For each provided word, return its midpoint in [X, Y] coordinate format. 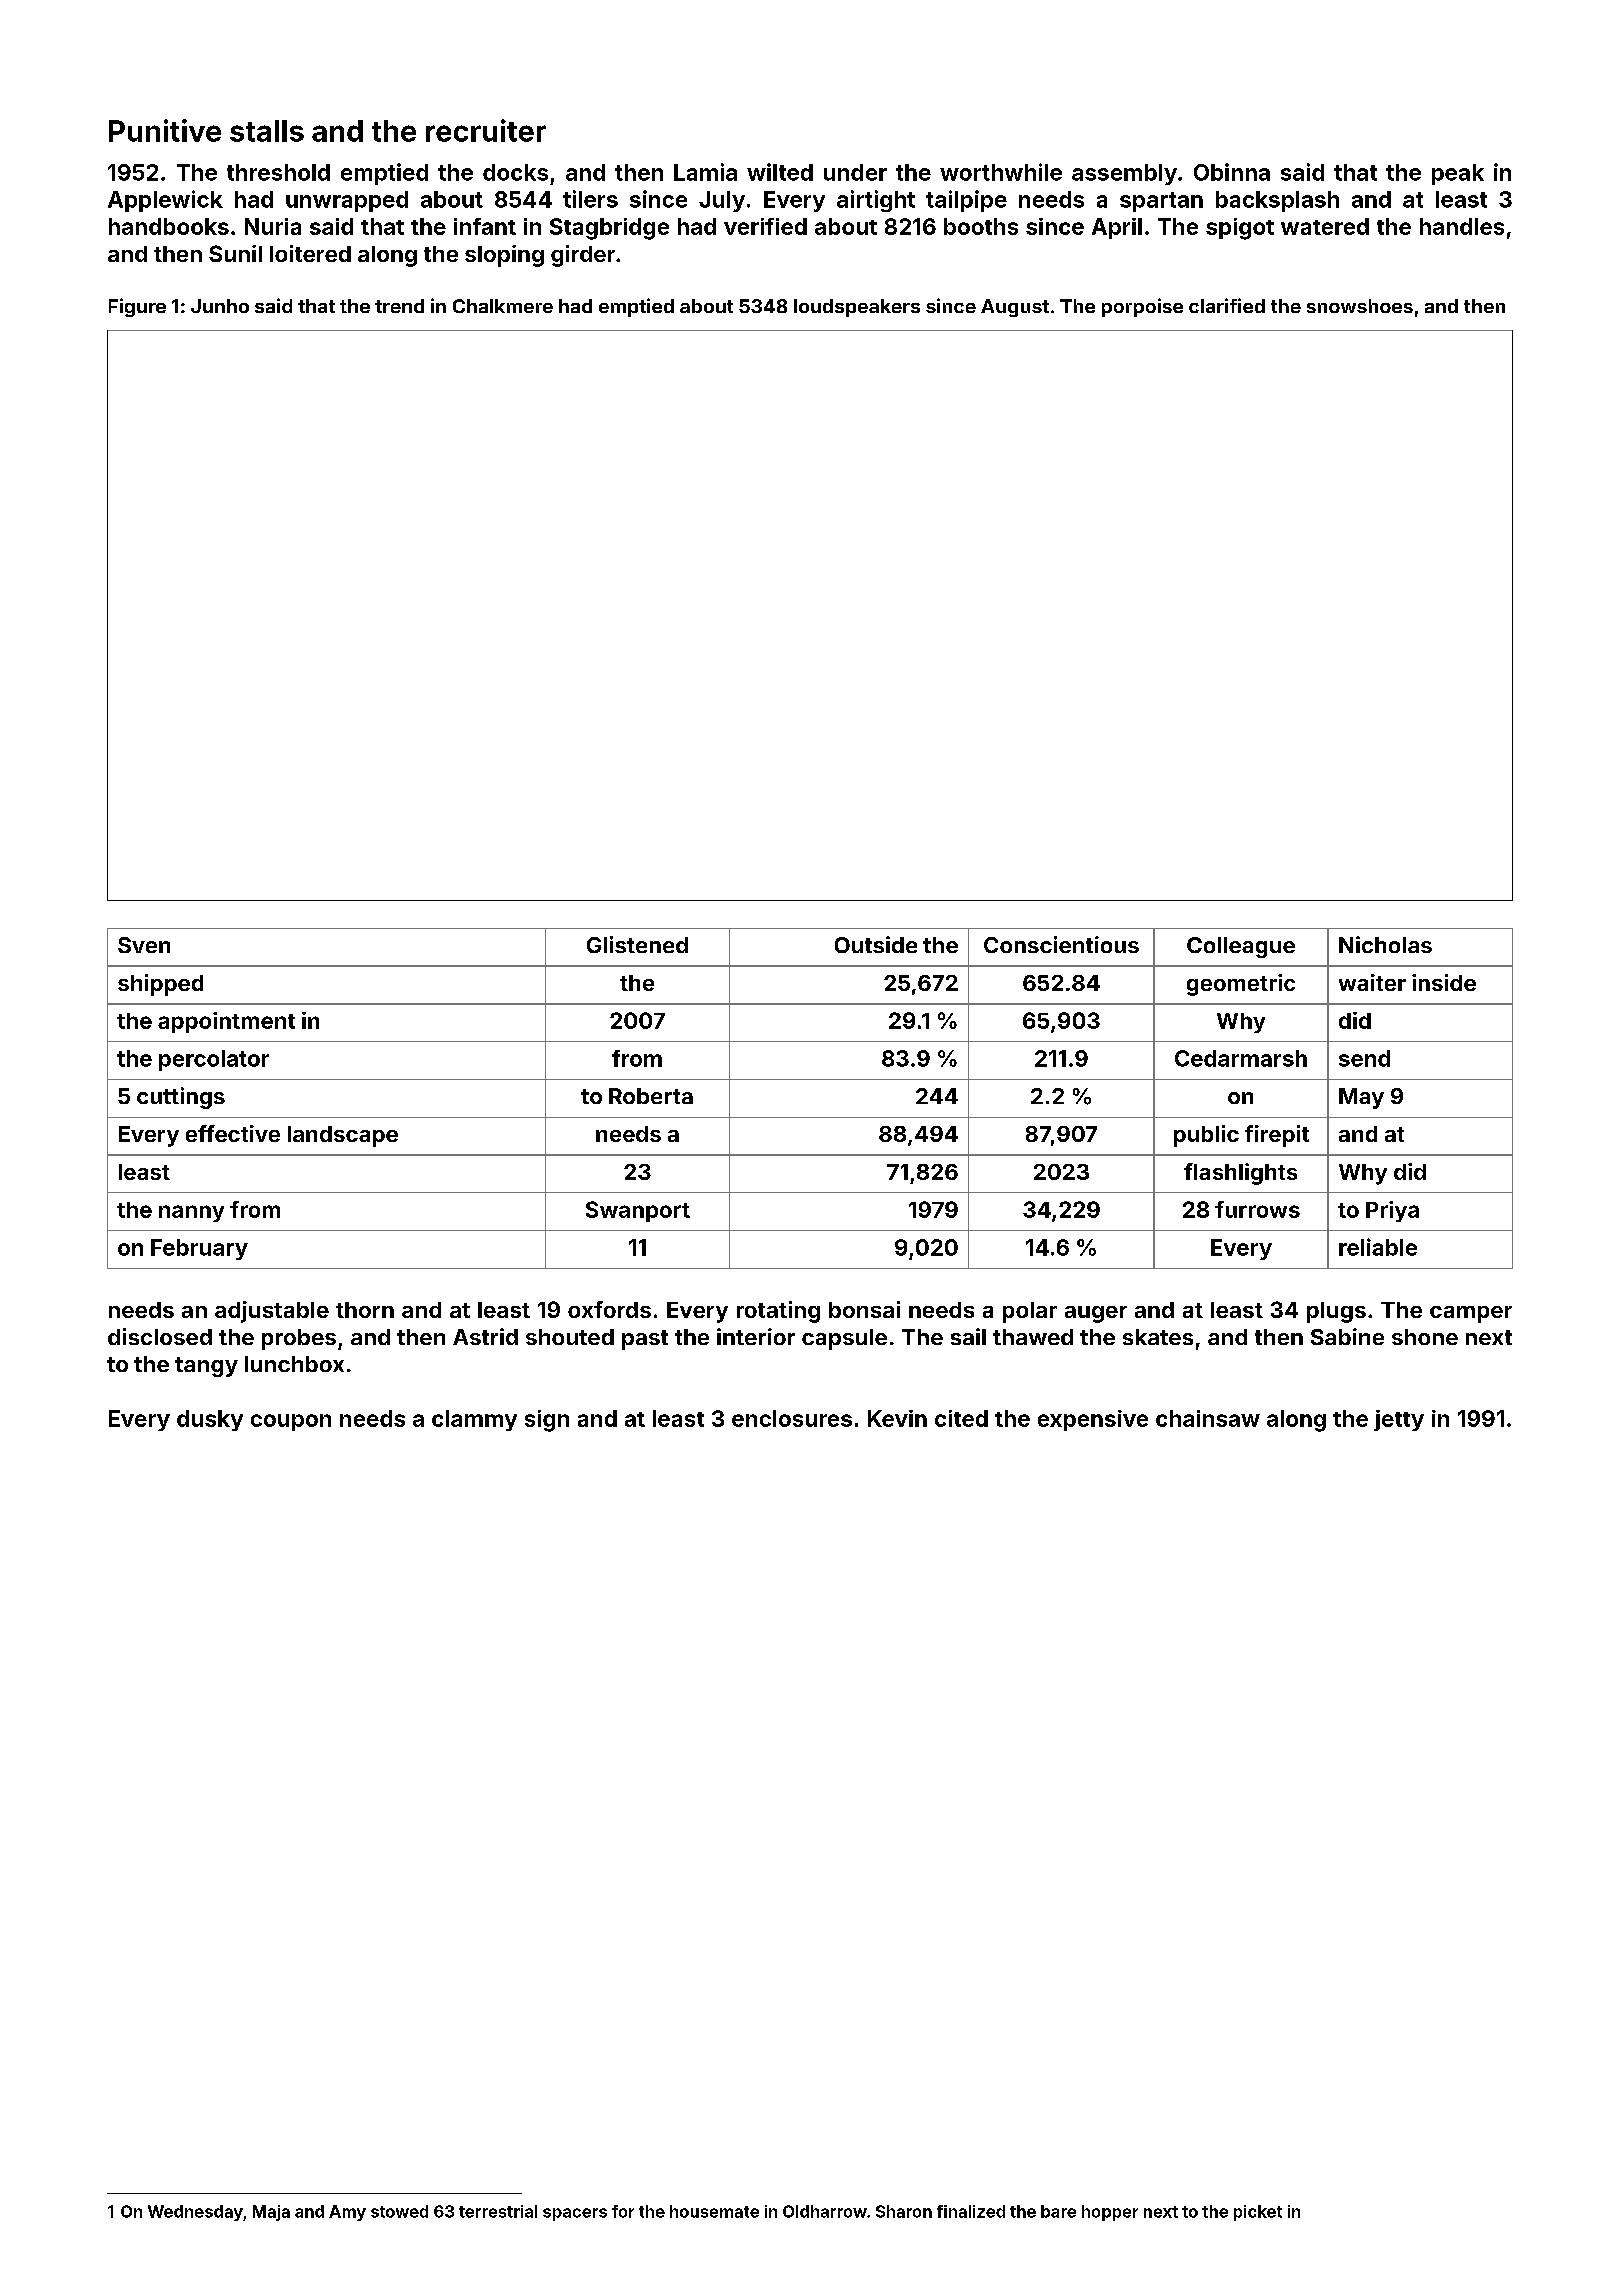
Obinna [1232, 172]
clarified [1227, 305]
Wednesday [195, 2213]
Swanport [638, 1211]
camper [1471, 1314]
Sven [144, 945]
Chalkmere [503, 306]
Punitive [165, 130]
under [855, 172]
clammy [474, 1420]
